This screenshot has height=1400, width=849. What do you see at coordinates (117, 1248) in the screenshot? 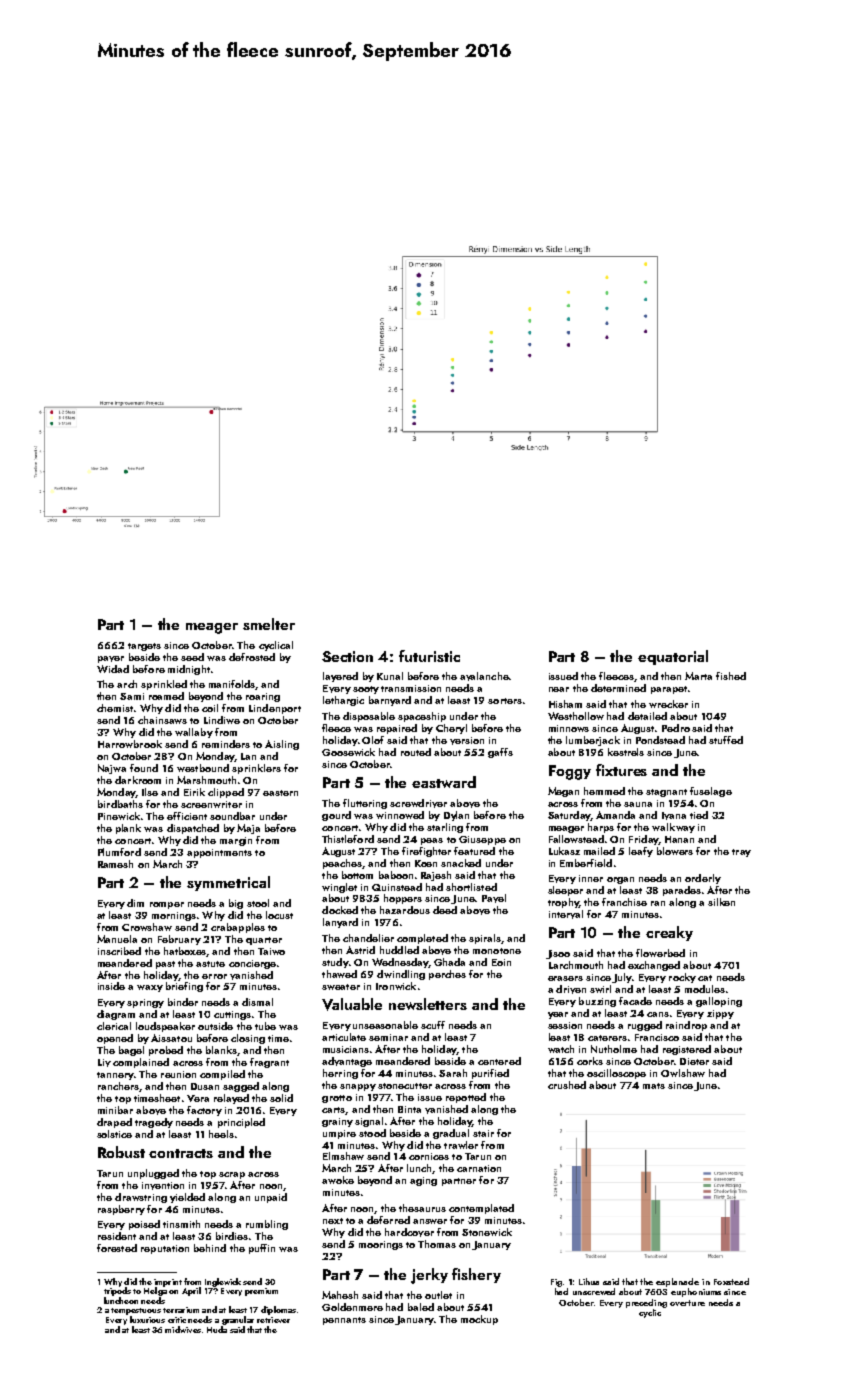
I see `forested` at bounding box center [117, 1248].
